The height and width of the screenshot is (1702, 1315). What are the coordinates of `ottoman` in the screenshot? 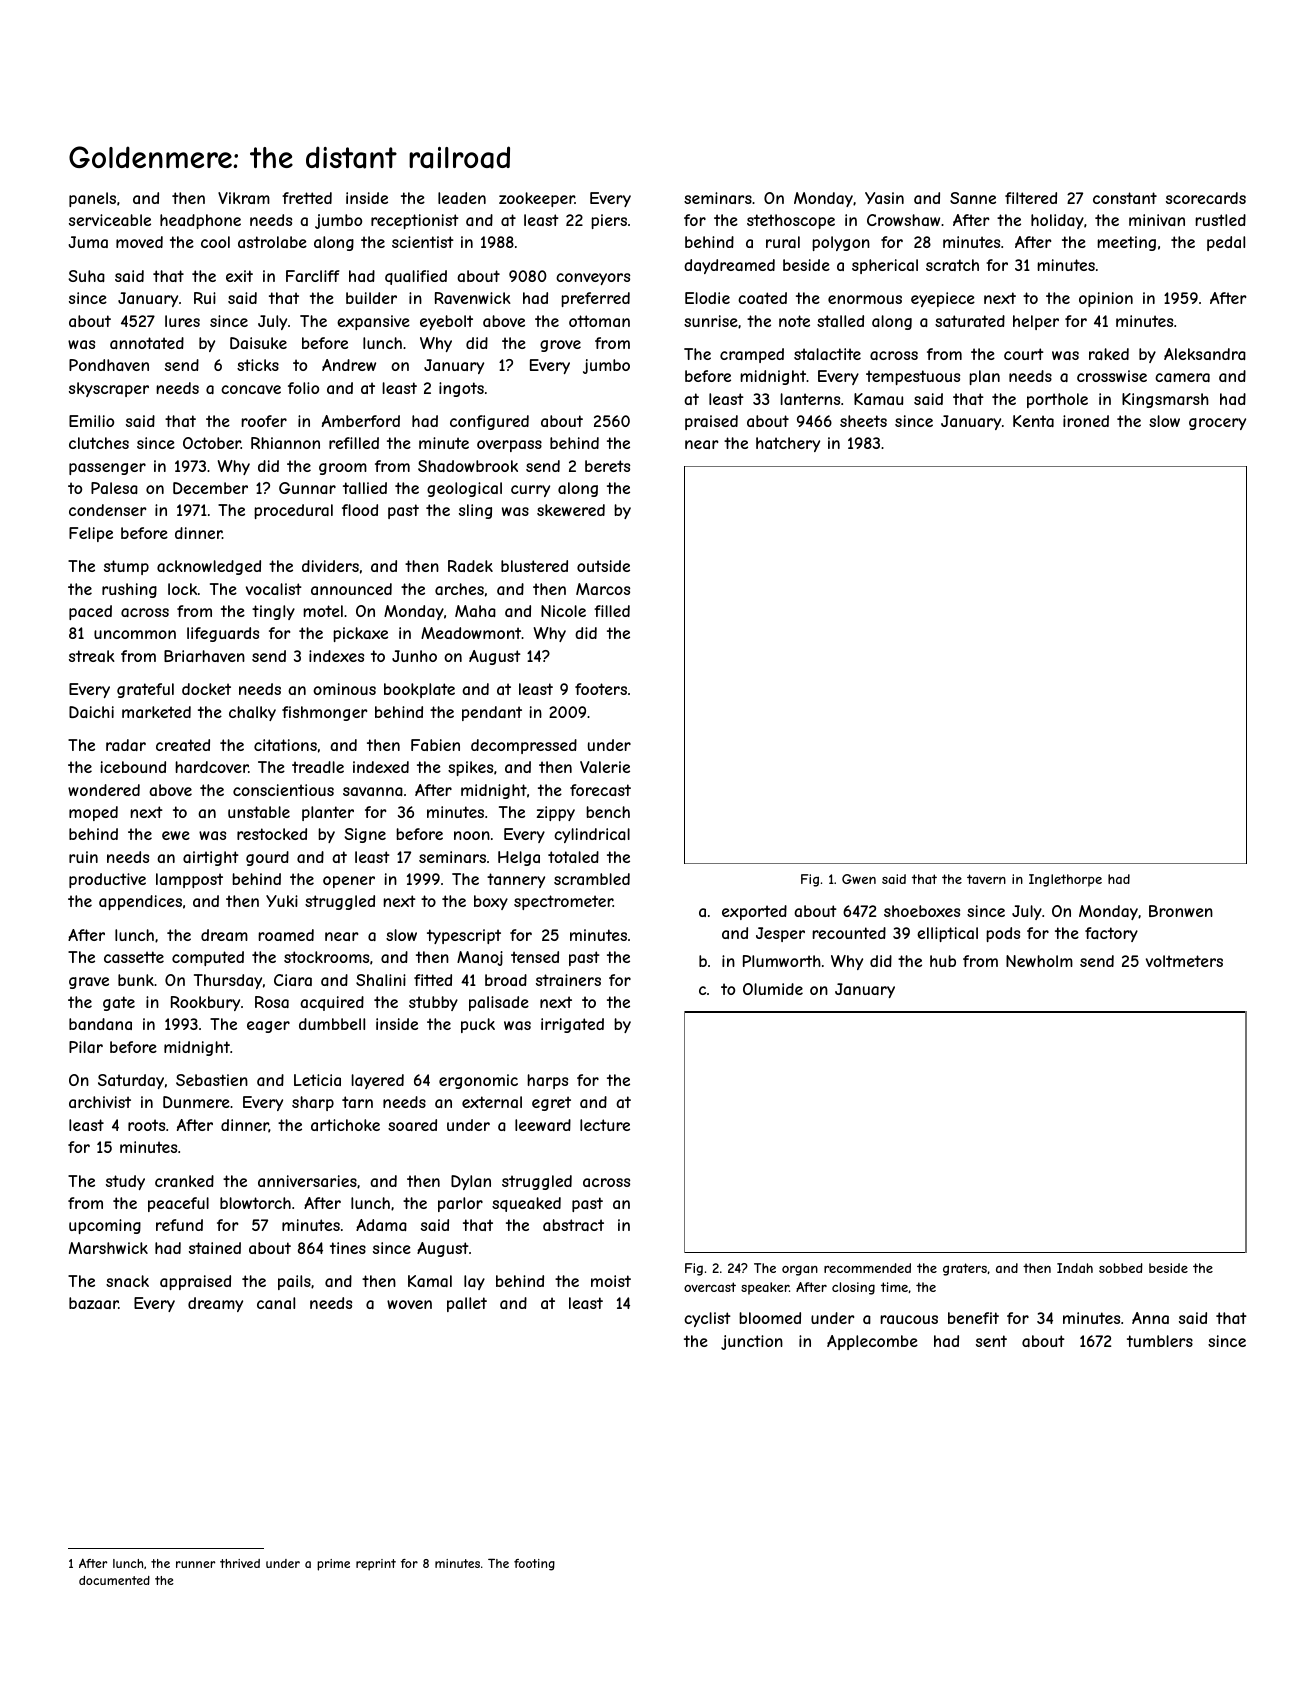 It's located at (599, 321).
